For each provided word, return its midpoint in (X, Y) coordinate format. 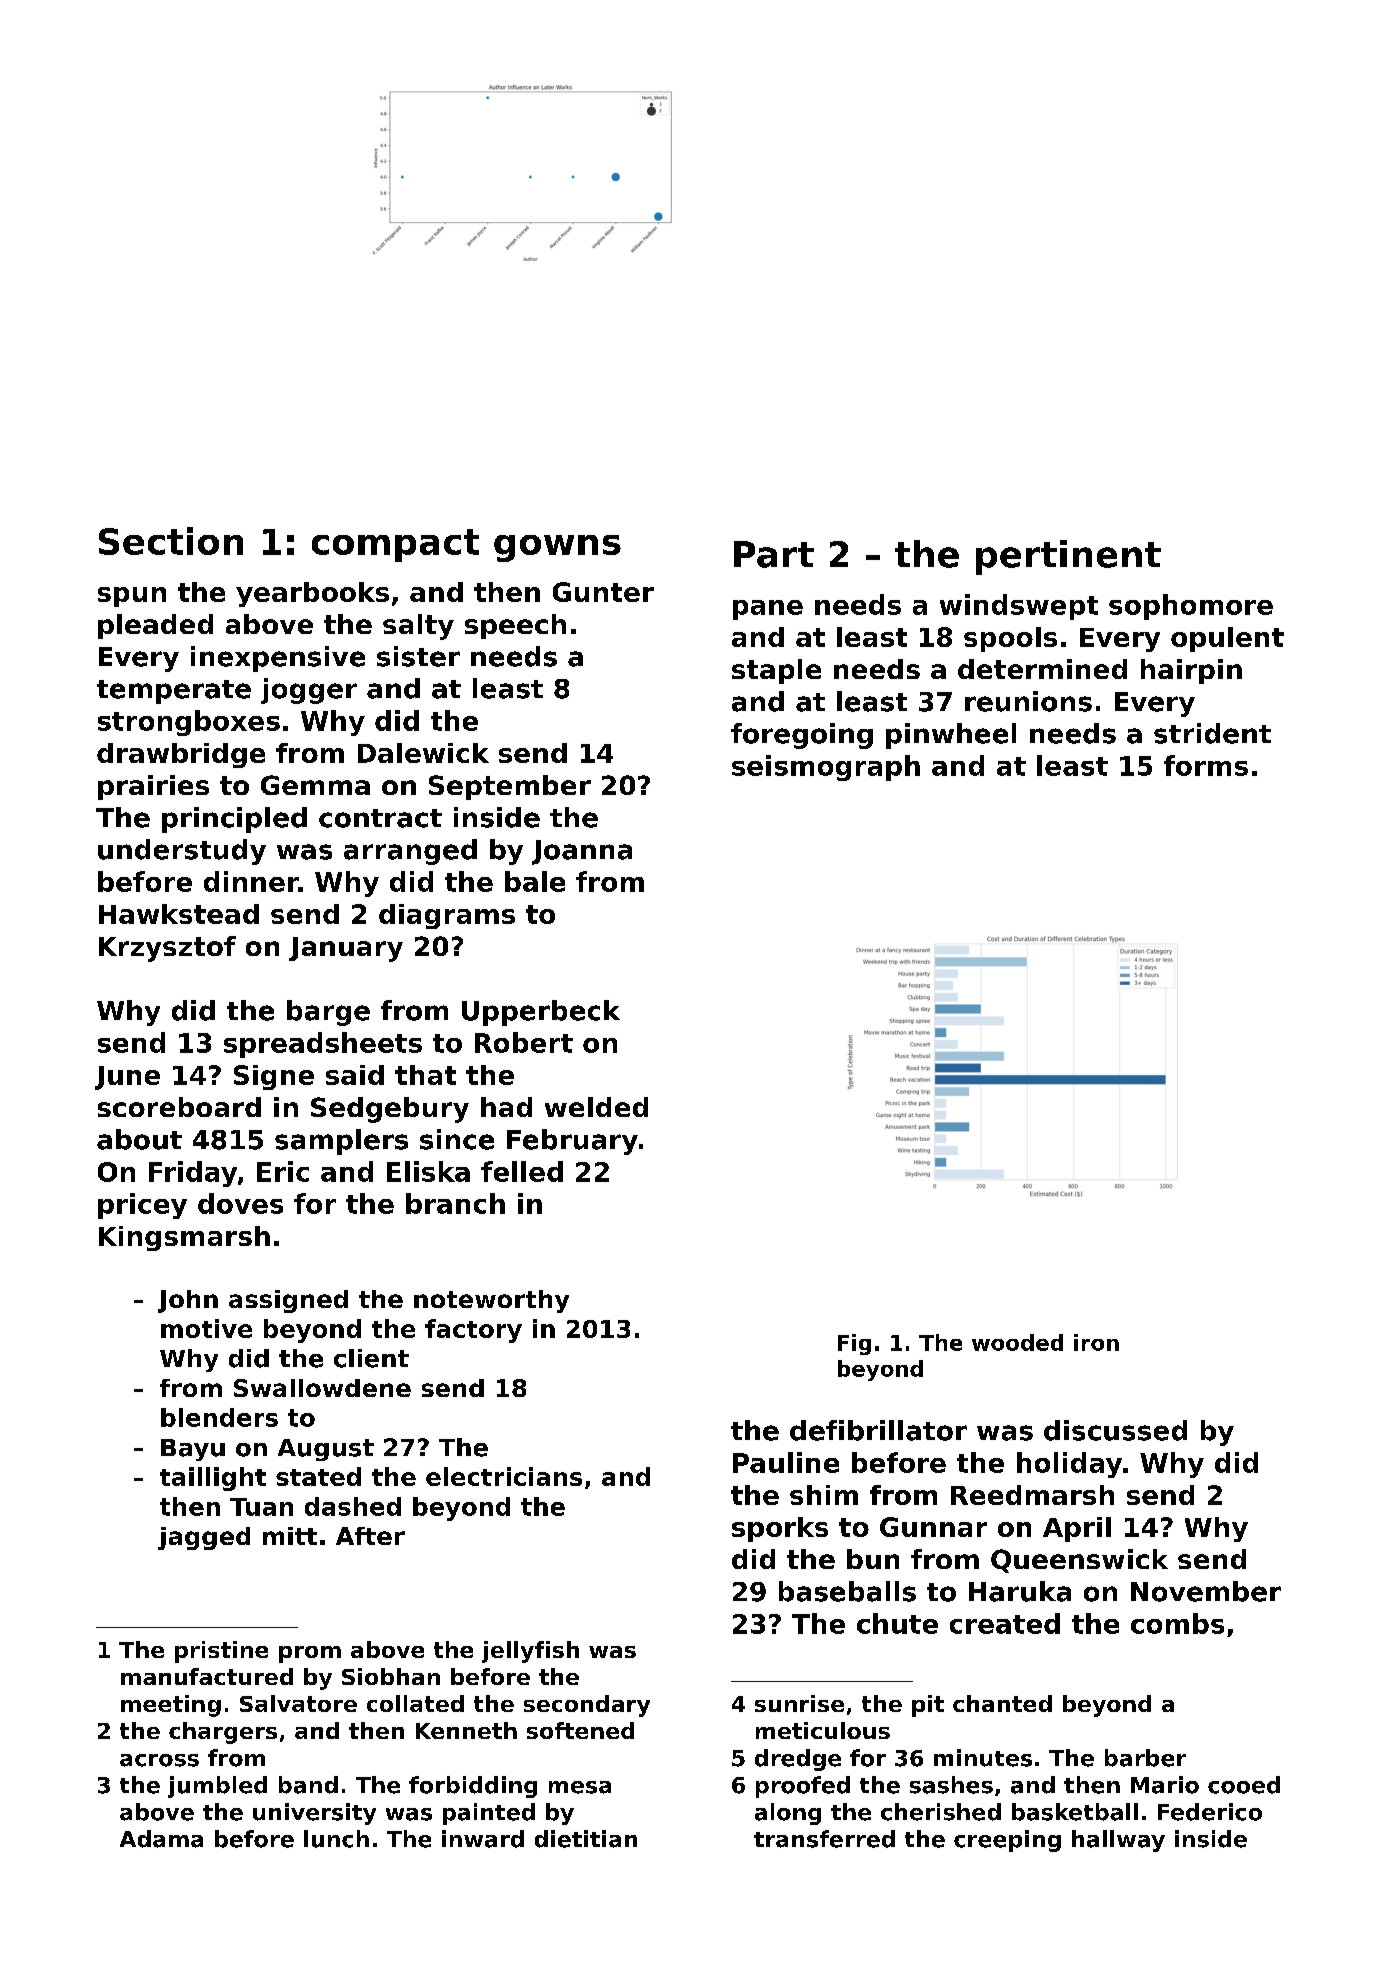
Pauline (786, 1462)
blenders (219, 1417)
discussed (1115, 1430)
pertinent (1068, 557)
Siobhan (391, 1676)
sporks (780, 1529)
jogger (309, 691)
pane (768, 610)
